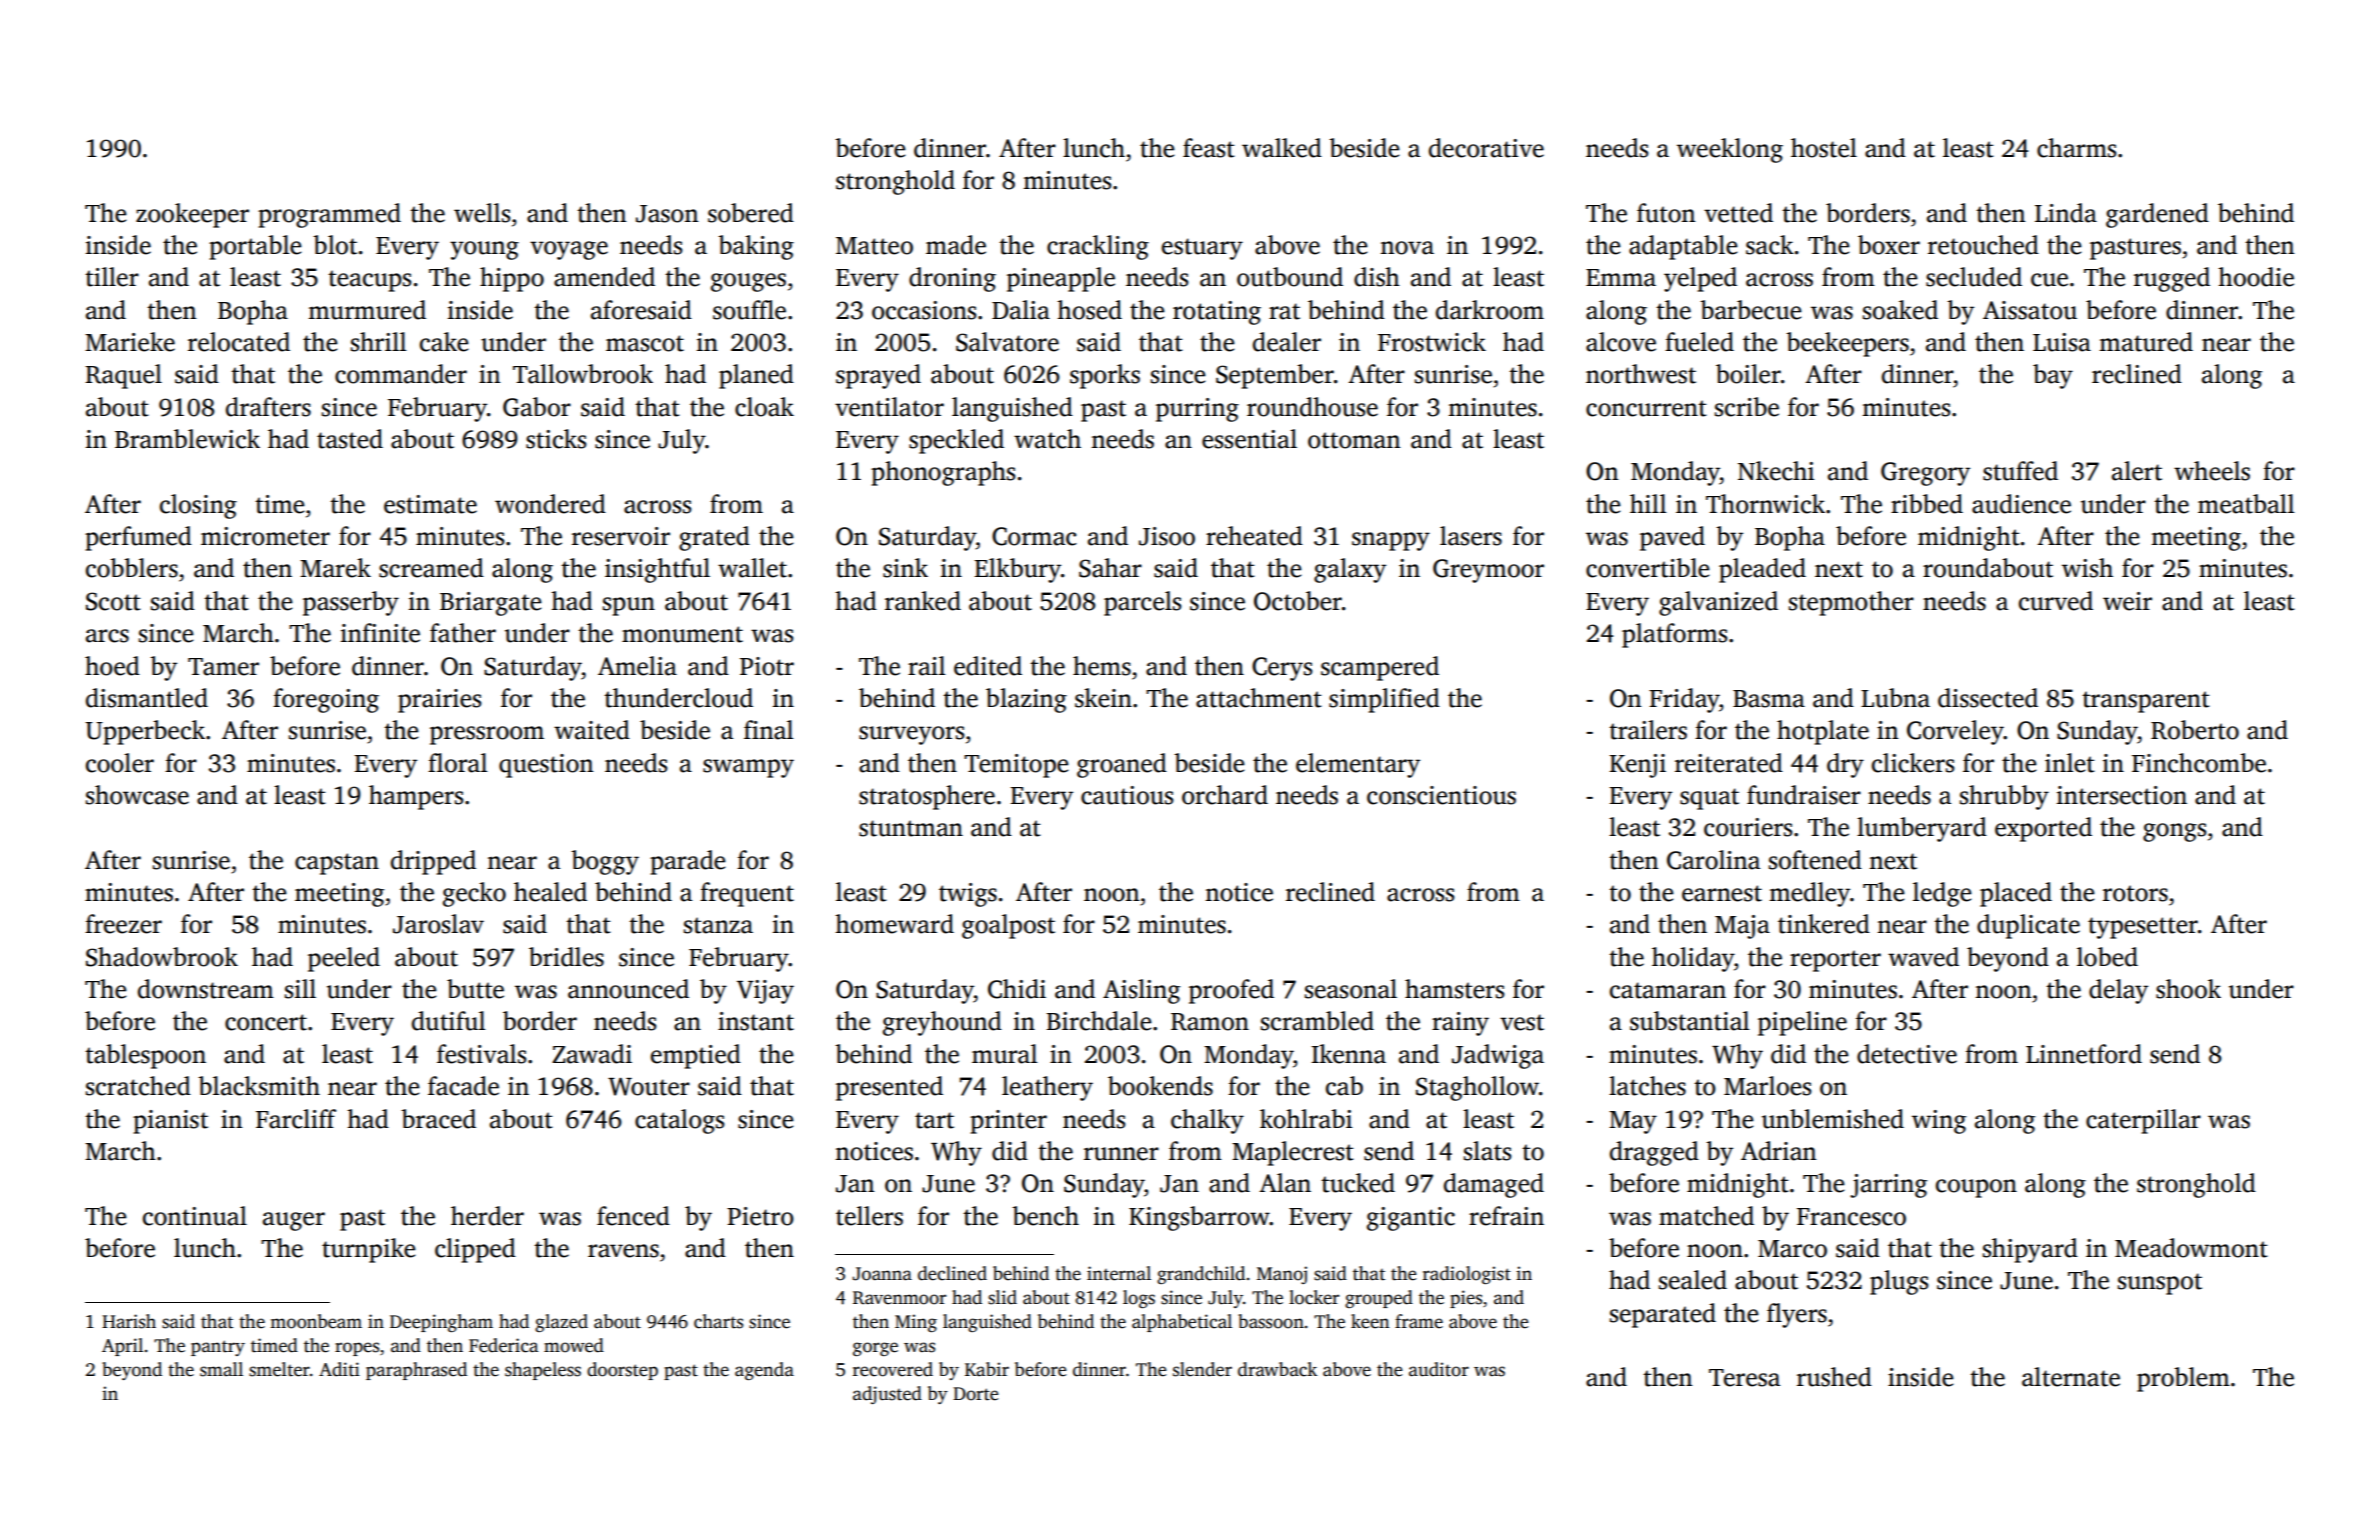  What do you see at coordinates (463, 1086) in the page?
I see `facade` at bounding box center [463, 1086].
